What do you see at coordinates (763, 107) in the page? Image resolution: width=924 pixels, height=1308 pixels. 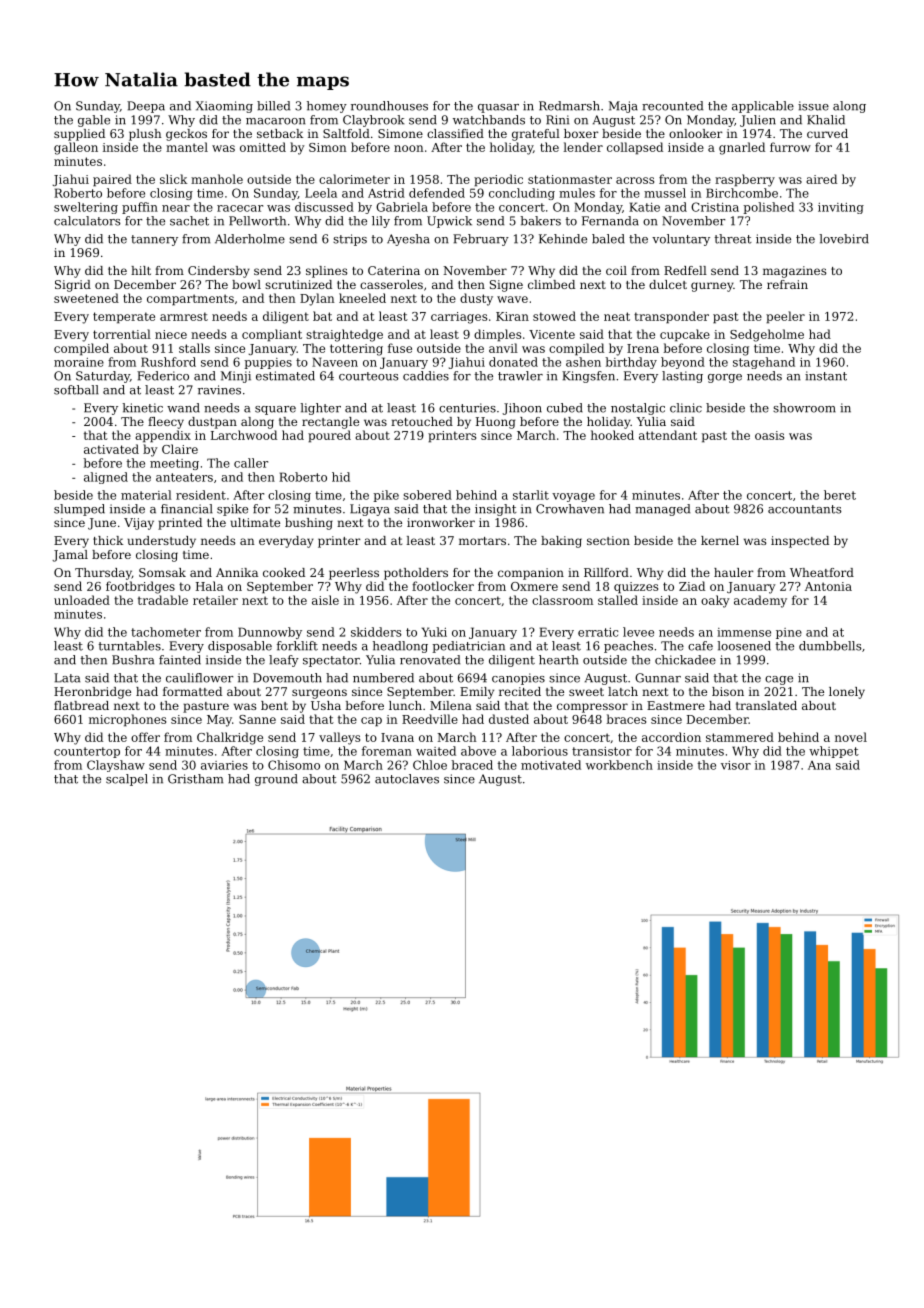 I see `applicable` at bounding box center [763, 107].
